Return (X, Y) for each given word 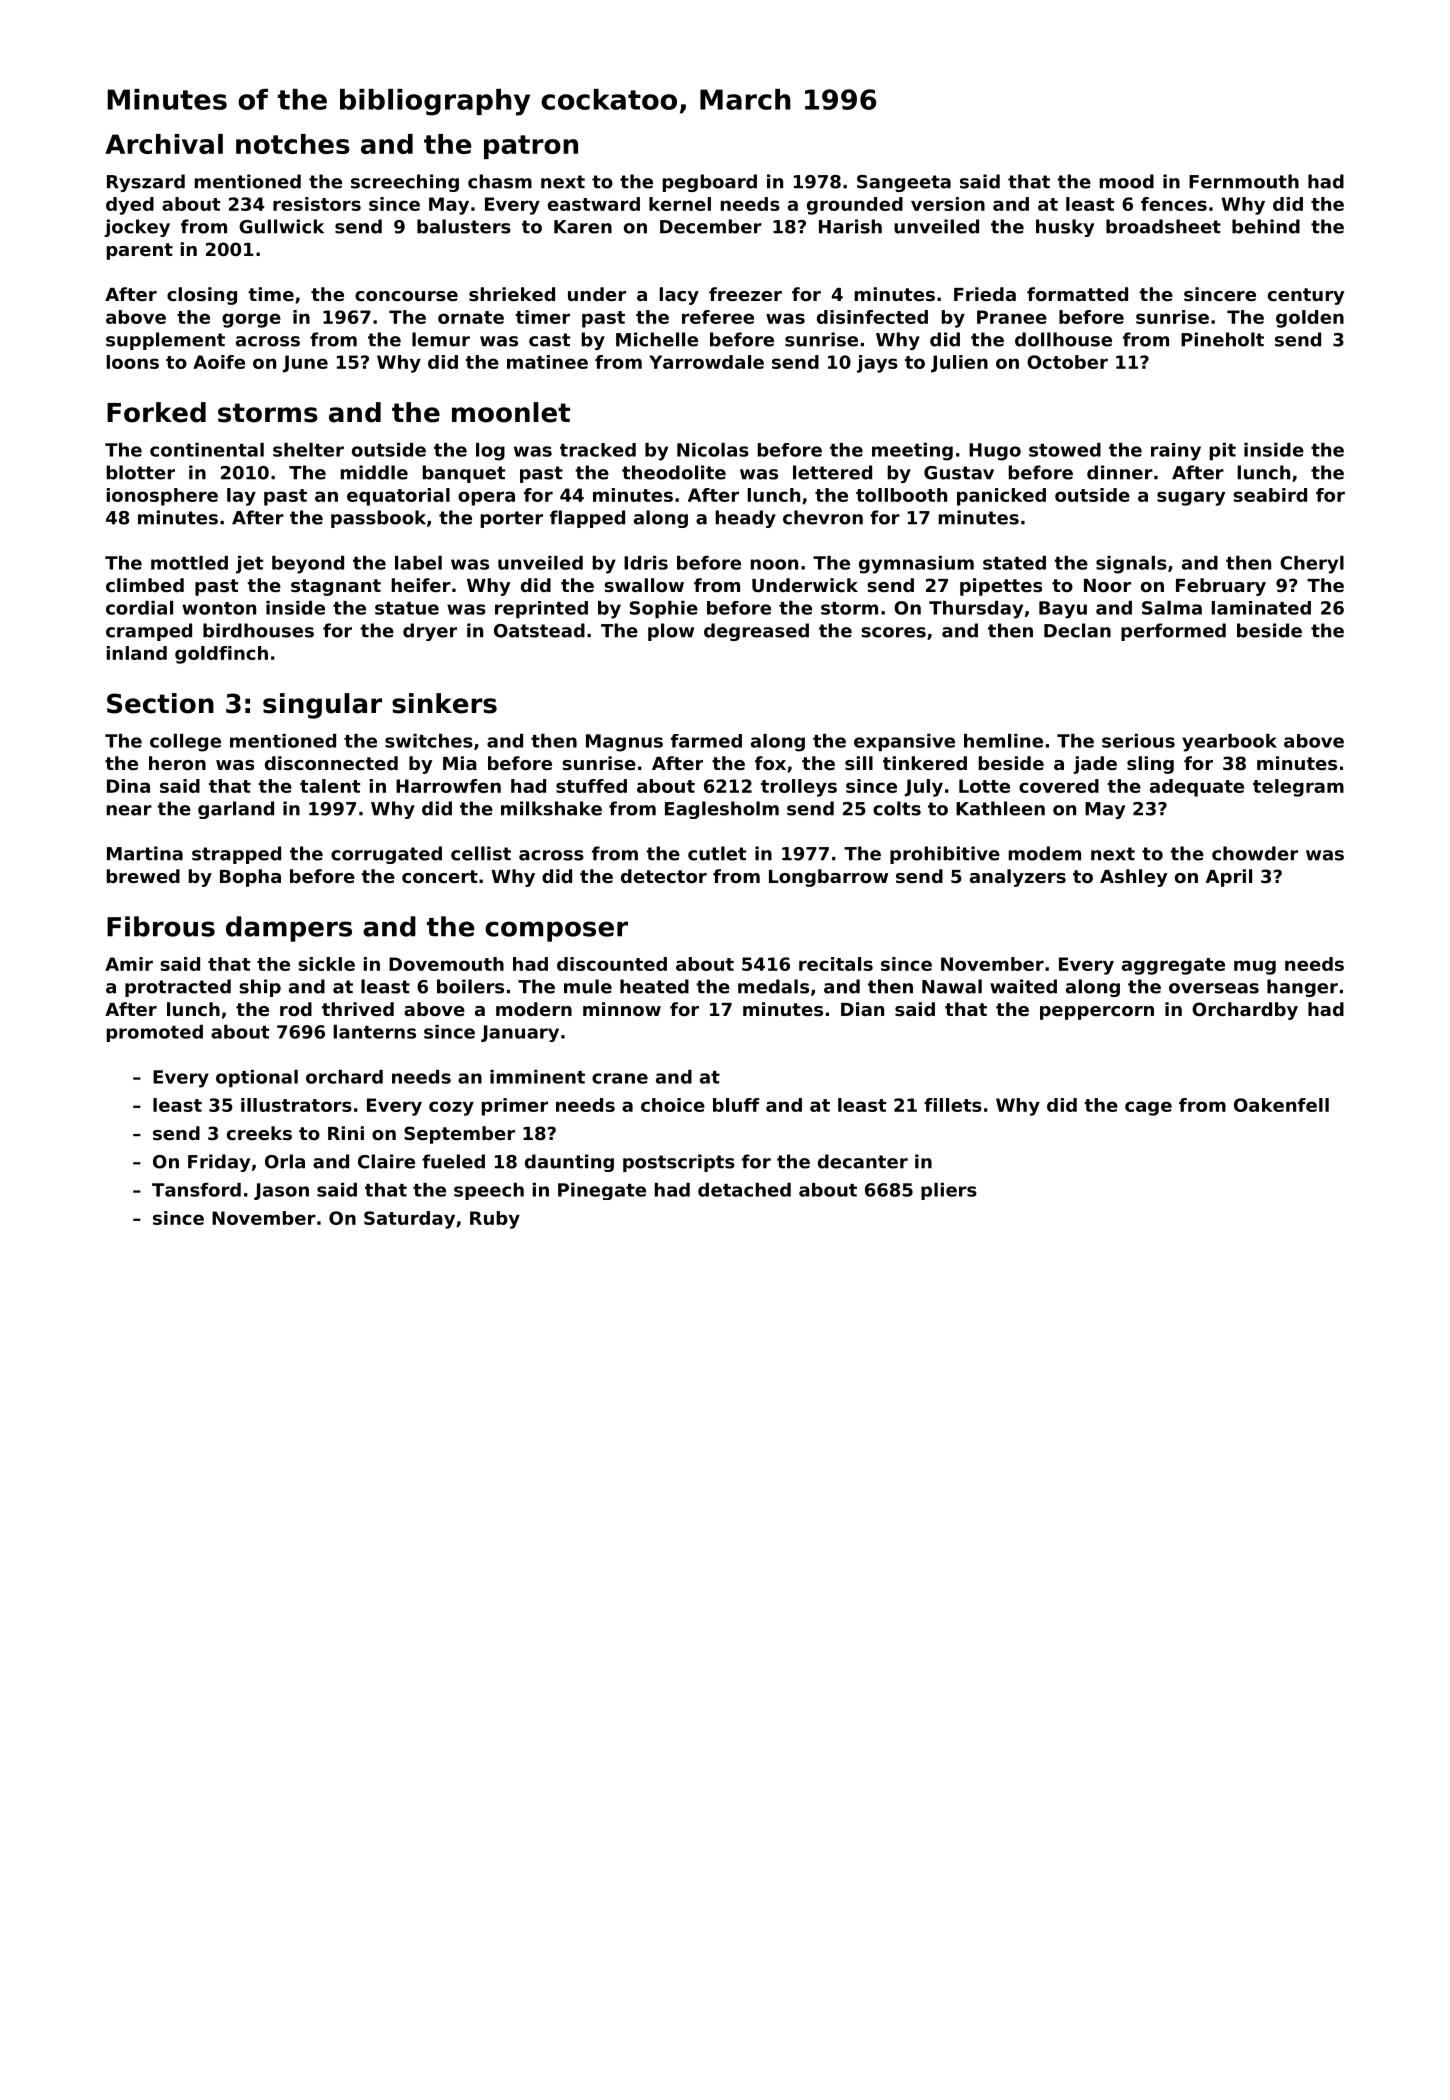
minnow (622, 1009)
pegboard (710, 183)
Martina (145, 853)
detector (664, 876)
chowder (1255, 853)
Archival (164, 144)
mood (1126, 181)
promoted (155, 1033)
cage (1148, 1108)
